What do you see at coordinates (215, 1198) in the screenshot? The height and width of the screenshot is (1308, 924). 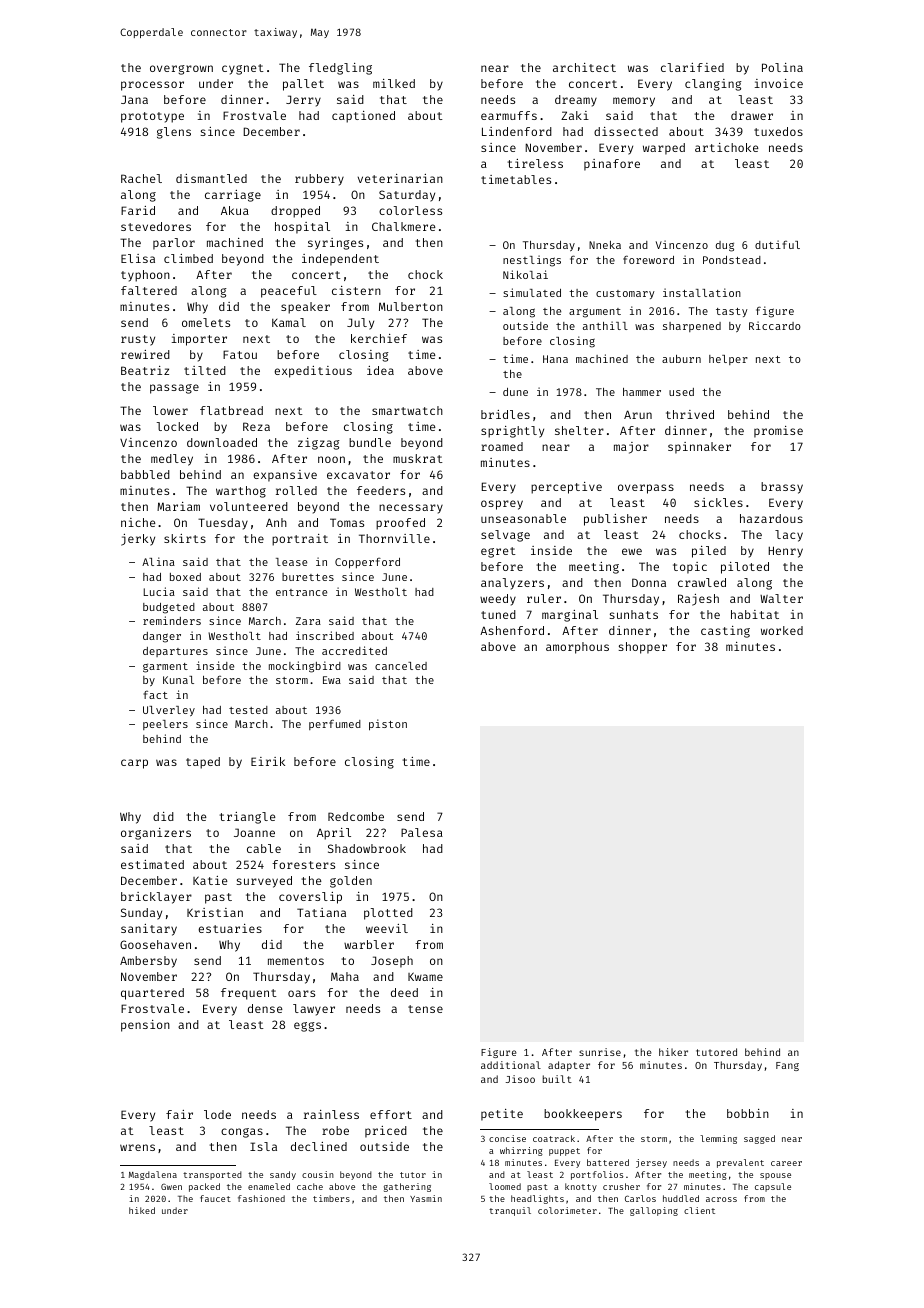 I see `faucet` at bounding box center [215, 1198].
